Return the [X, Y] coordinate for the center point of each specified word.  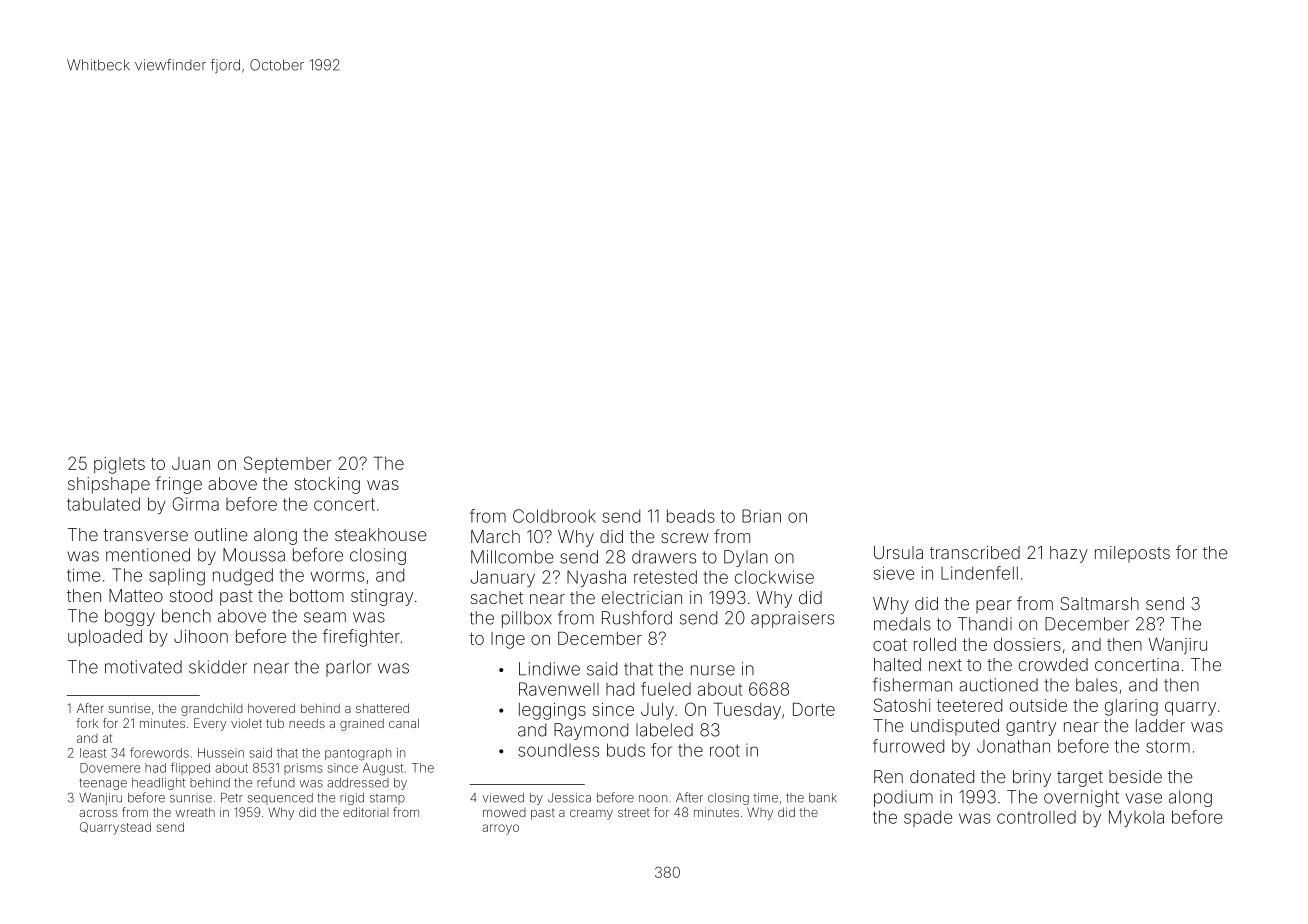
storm [1168, 746]
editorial [366, 812]
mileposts [1132, 554]
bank [823, 798]
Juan [191, 463]
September [288, 464]
